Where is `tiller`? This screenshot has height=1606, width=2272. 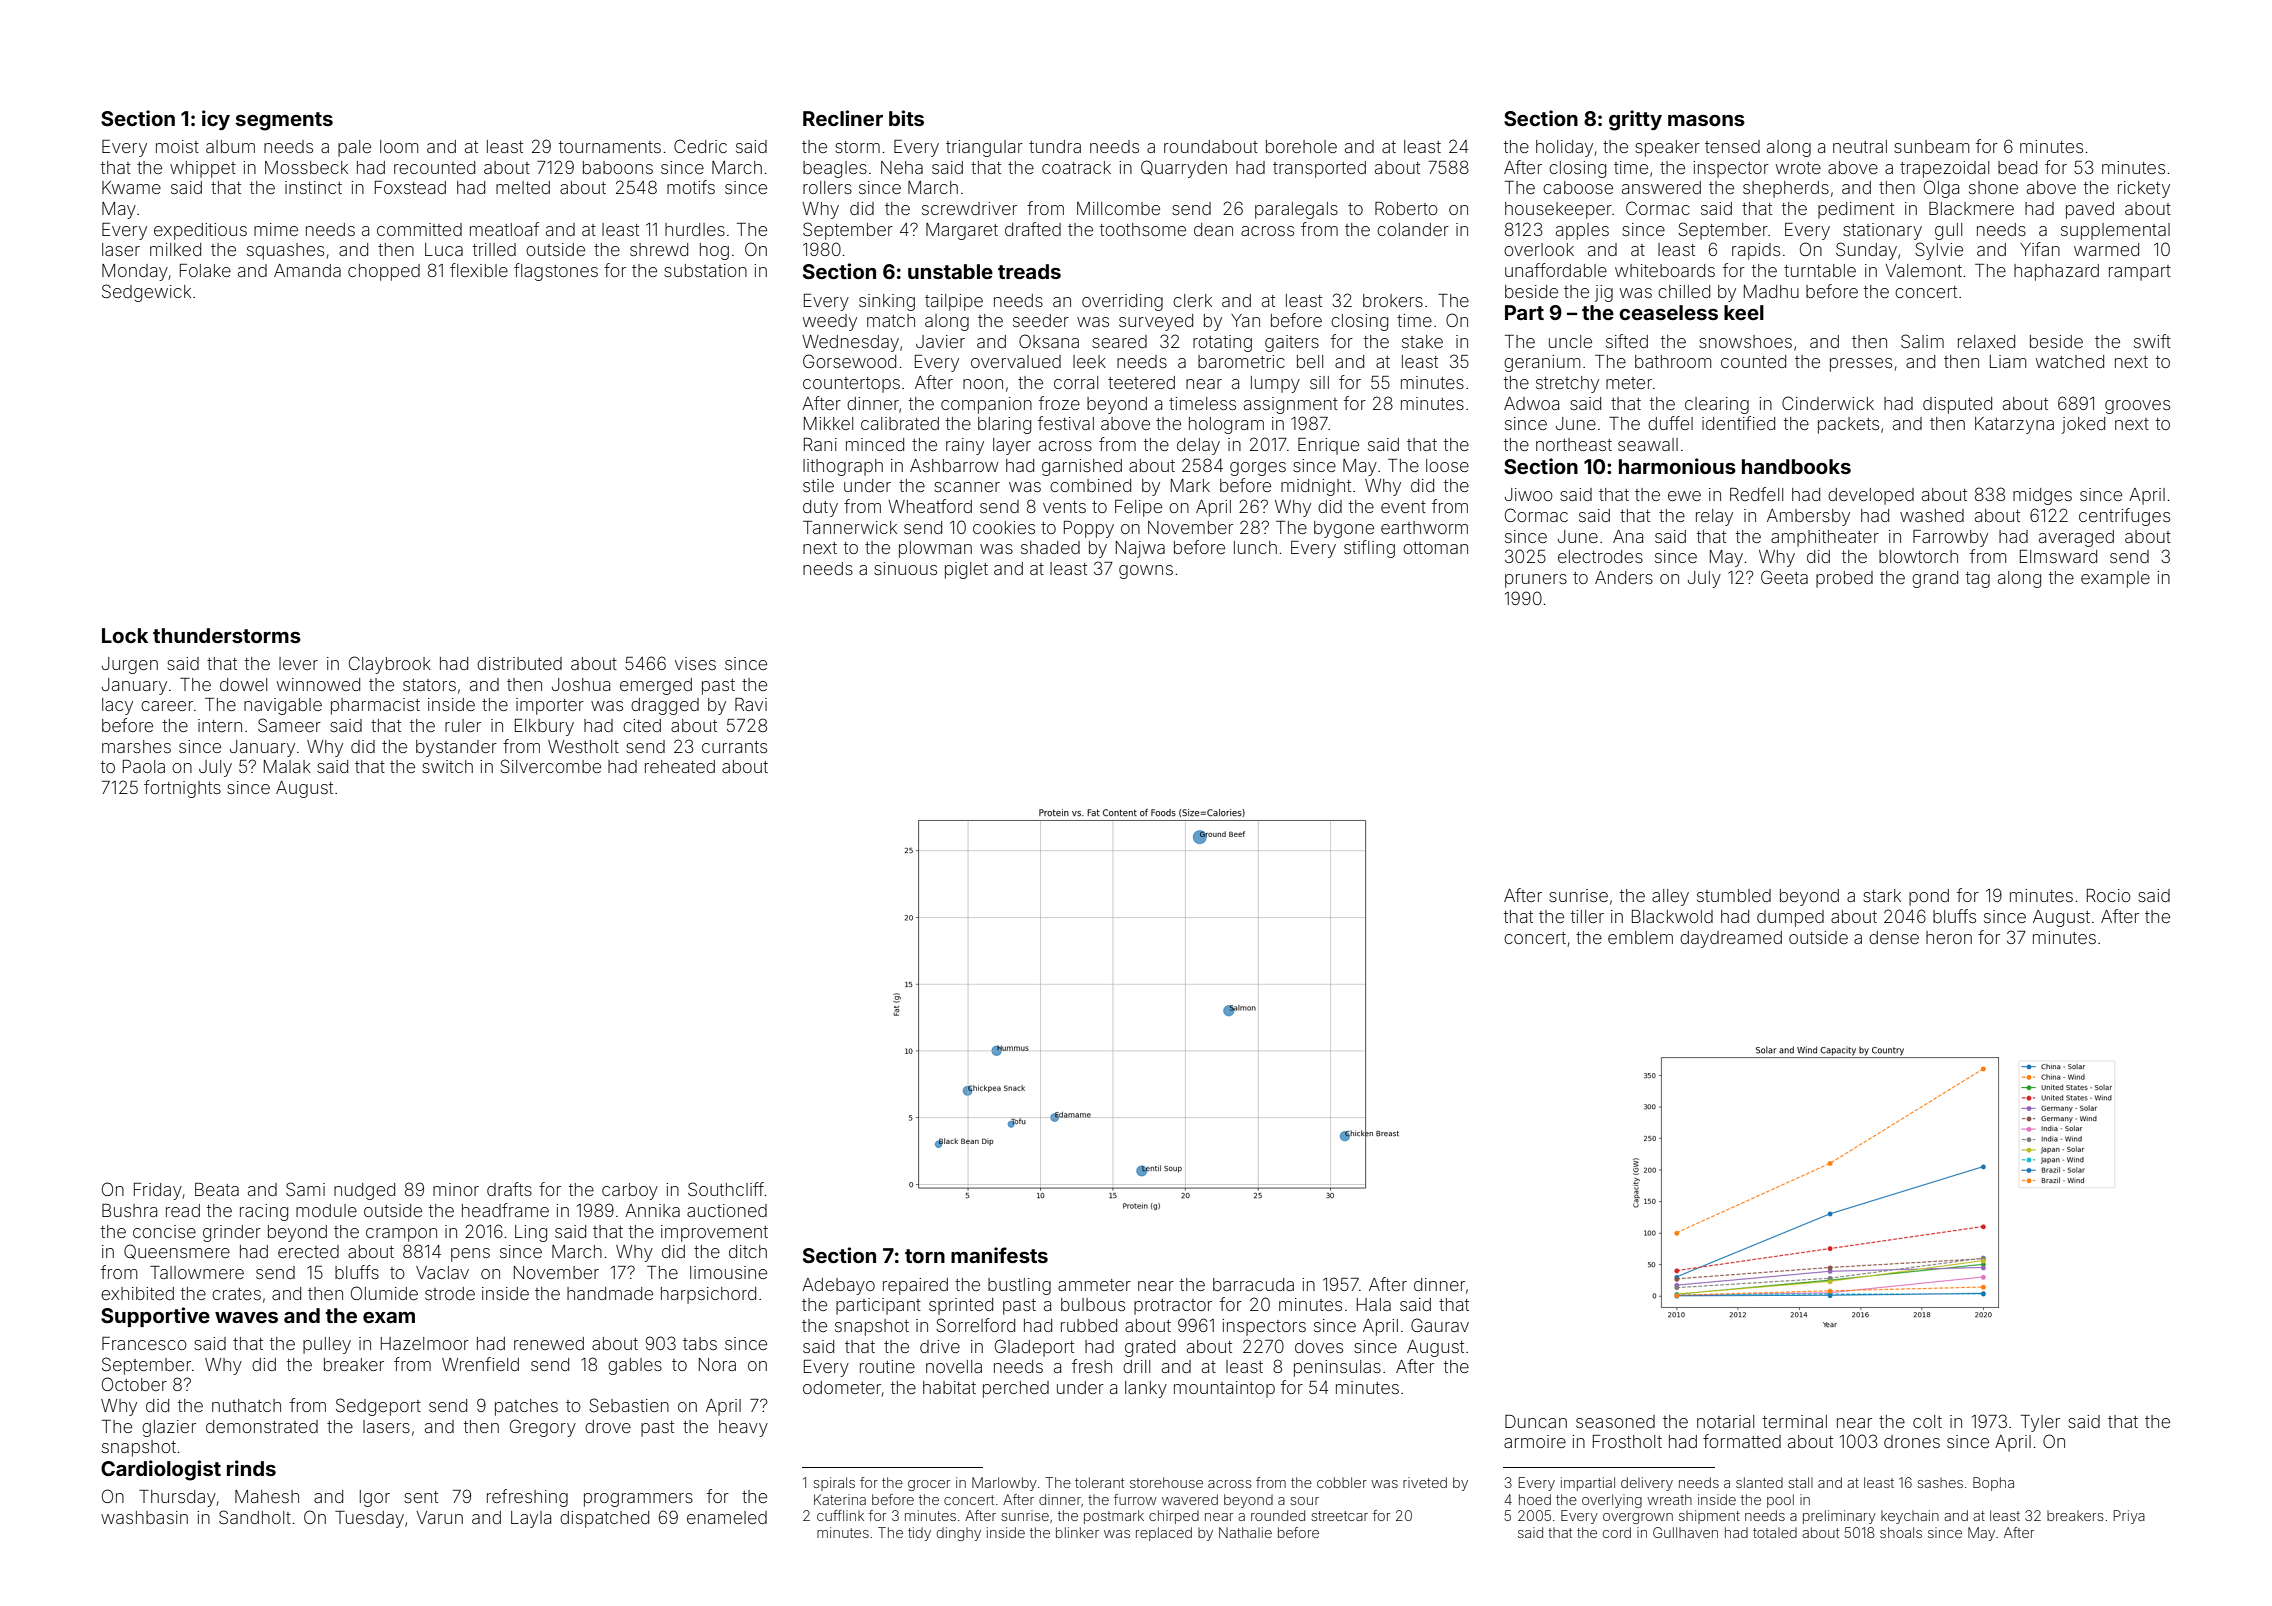 tiller is located at coordinates (1587, 916).
